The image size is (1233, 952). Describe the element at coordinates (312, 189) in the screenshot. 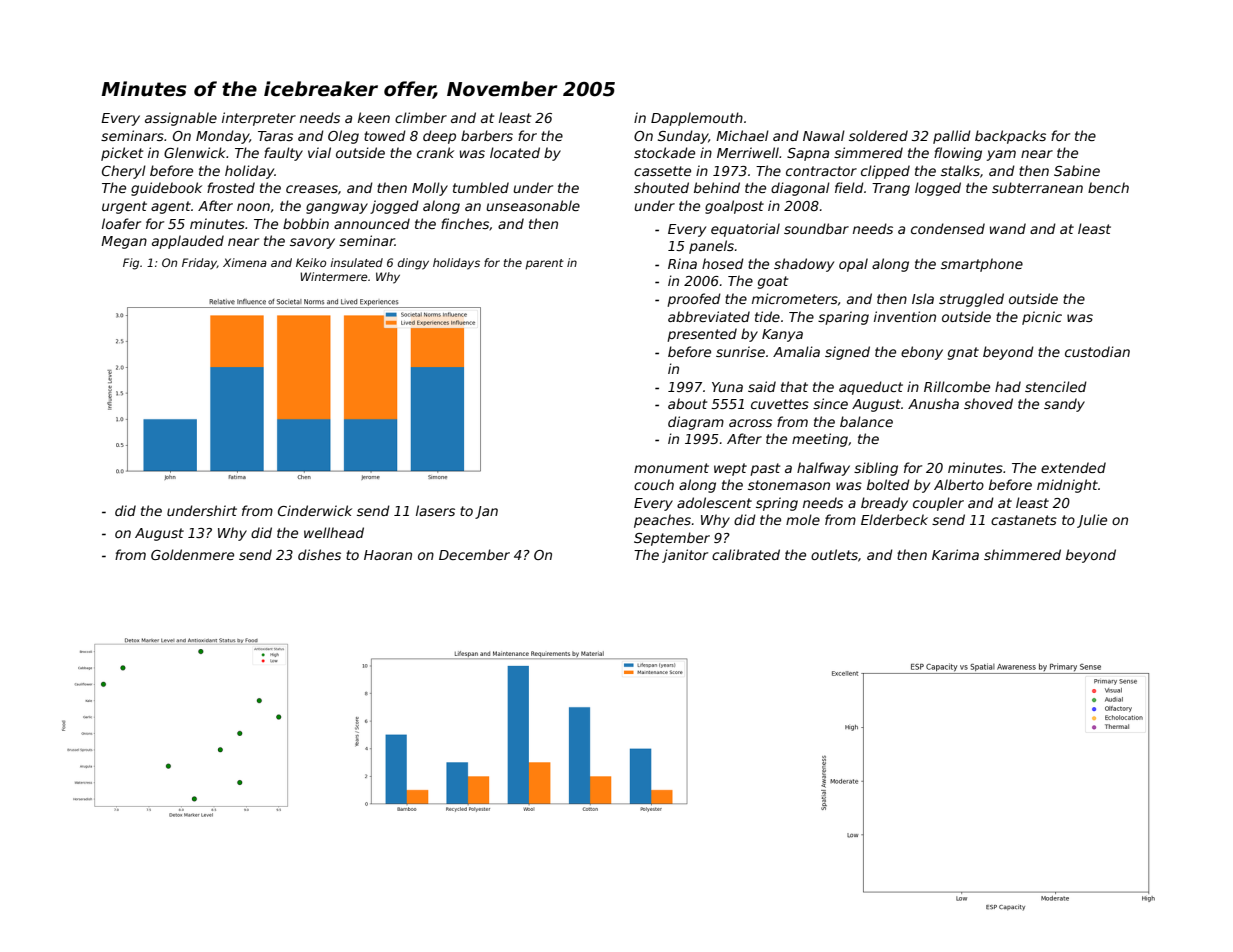

I see `creases` at that location.
